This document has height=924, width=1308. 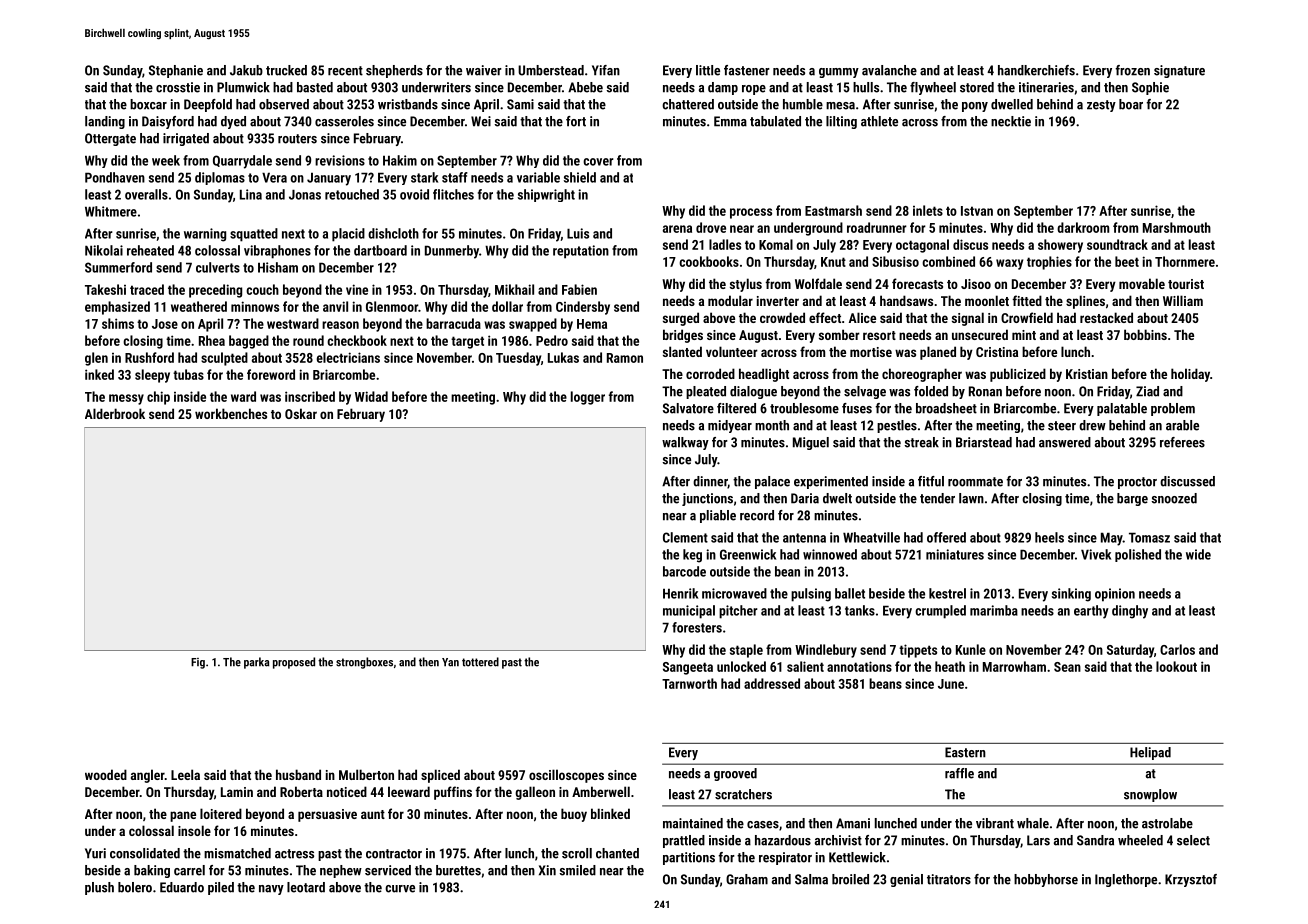 I want to click on Alderbrook, so click(x=115, y=413).
